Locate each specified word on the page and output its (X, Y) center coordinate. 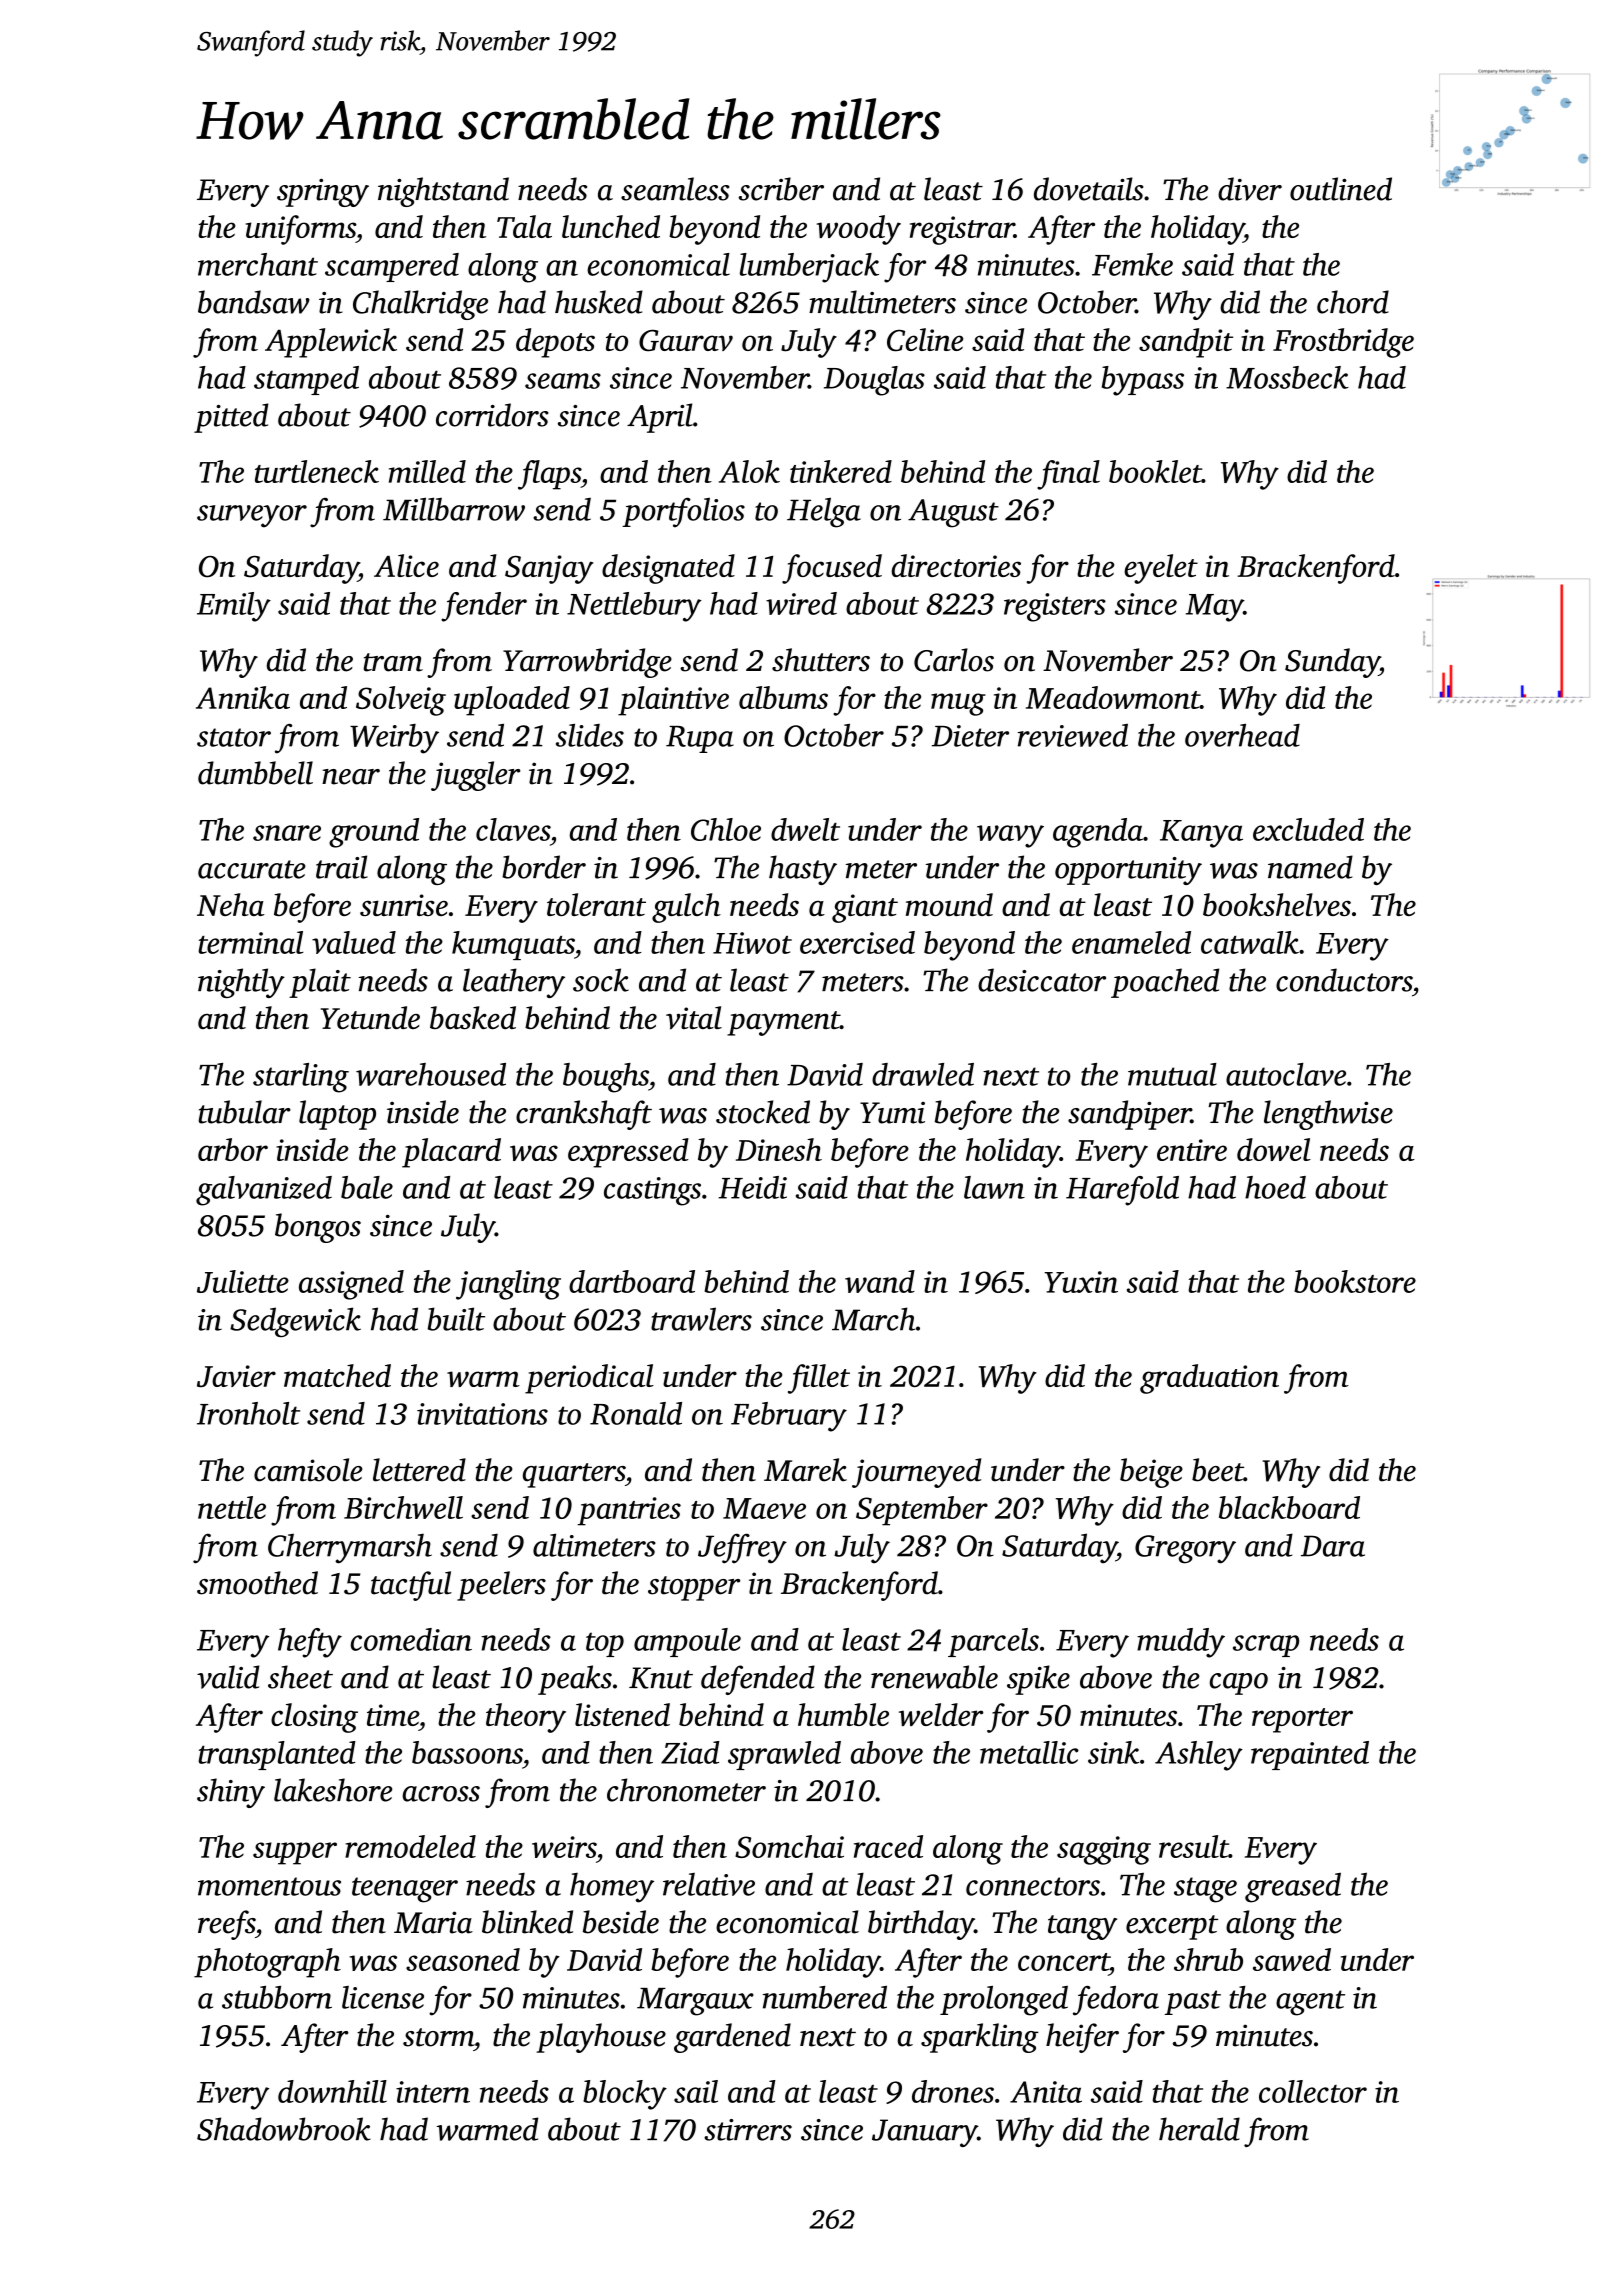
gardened (732, 2038)
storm (438, 2037)
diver (1250, 189)
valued (354, 942)
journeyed (916, 1473)
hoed (1275, 1187)
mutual (1172, 1074)
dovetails (1089, 189)
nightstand (443, 192)
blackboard (1289, 1507)
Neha (231, 904)
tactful (411, 1586)
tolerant (596, 904)
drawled (923, 1074)
